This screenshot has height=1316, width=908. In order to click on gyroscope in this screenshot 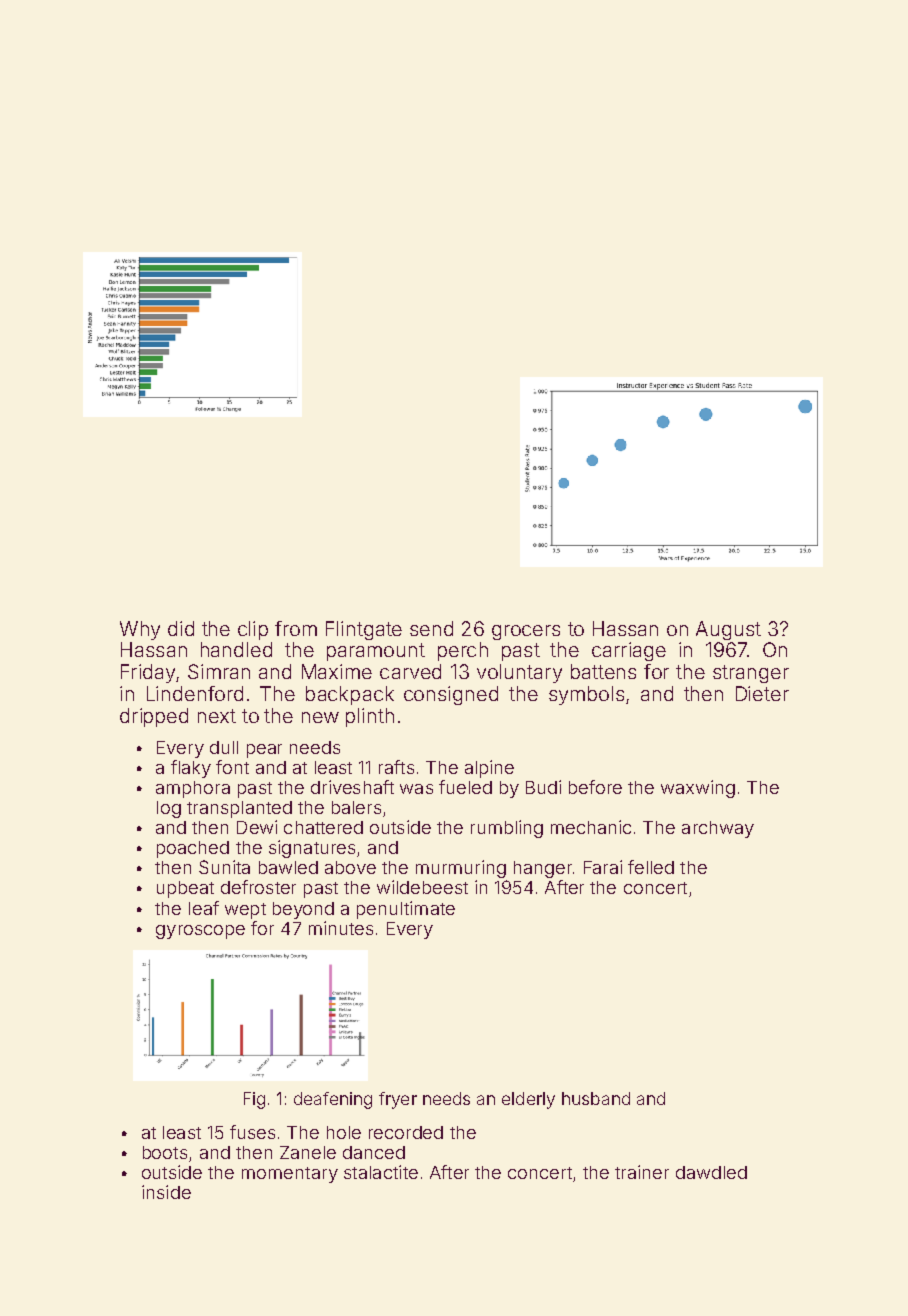, I will do `click(200, 932)`.
